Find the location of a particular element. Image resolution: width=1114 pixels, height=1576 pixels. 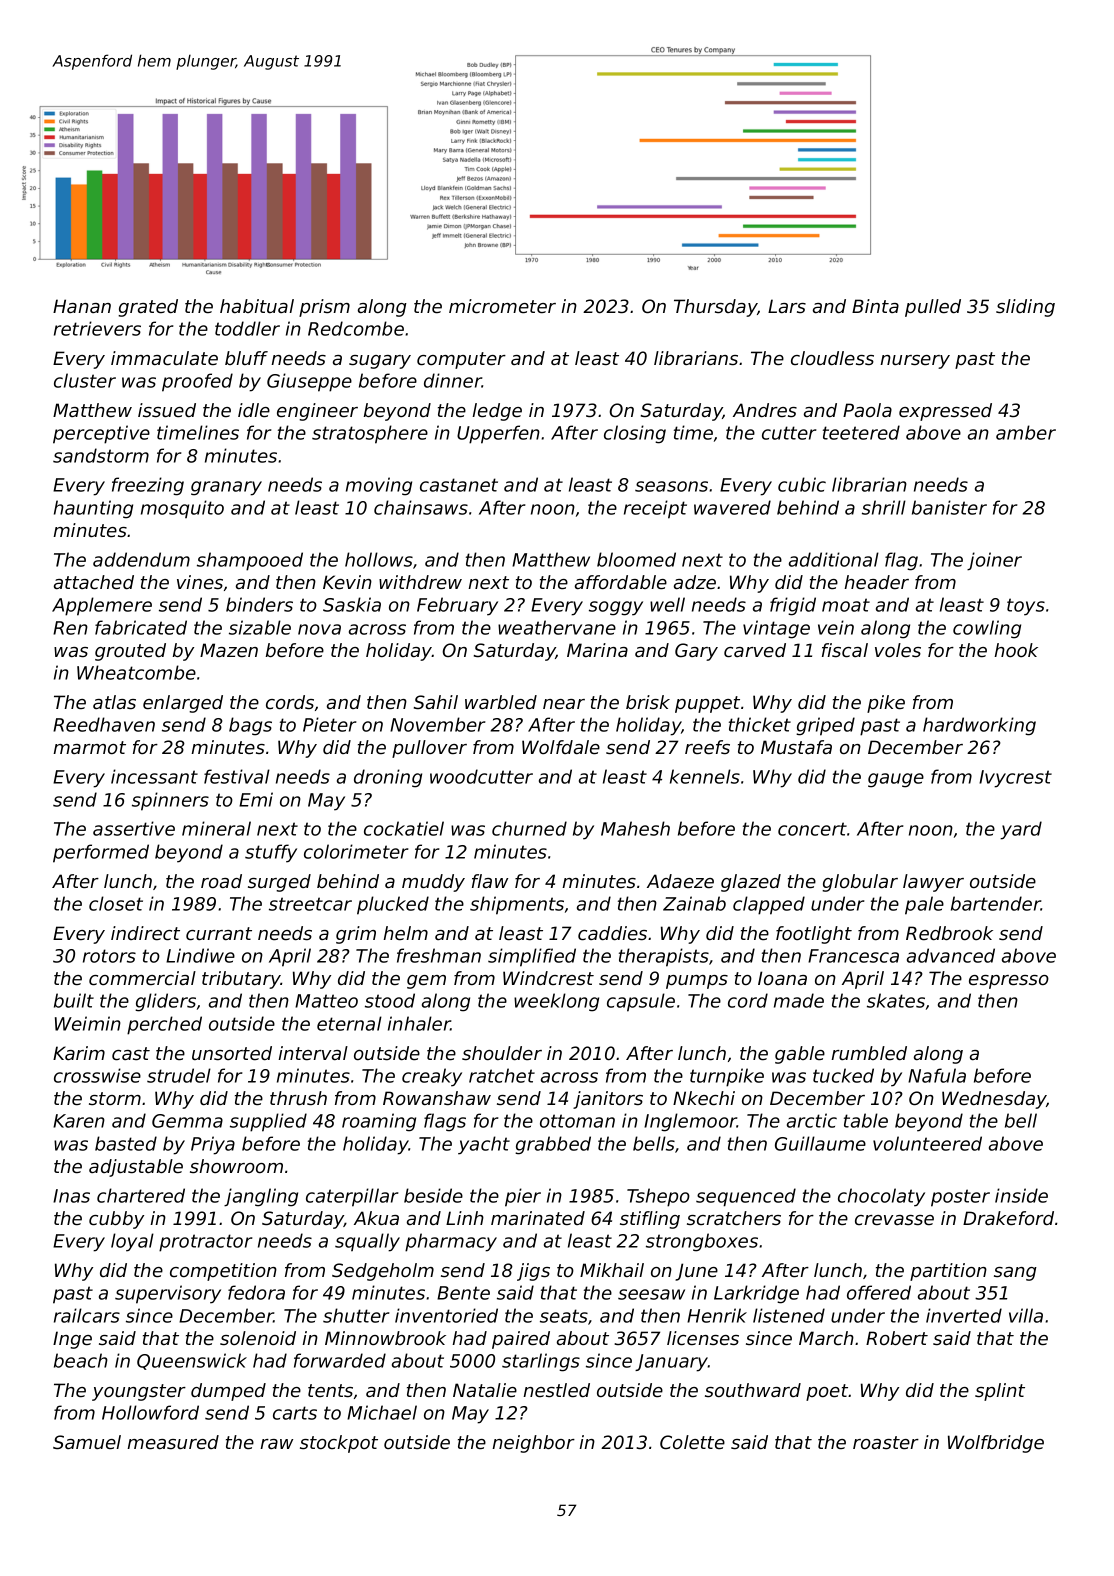

chocolaty is located at coordinates (881, 1197).
